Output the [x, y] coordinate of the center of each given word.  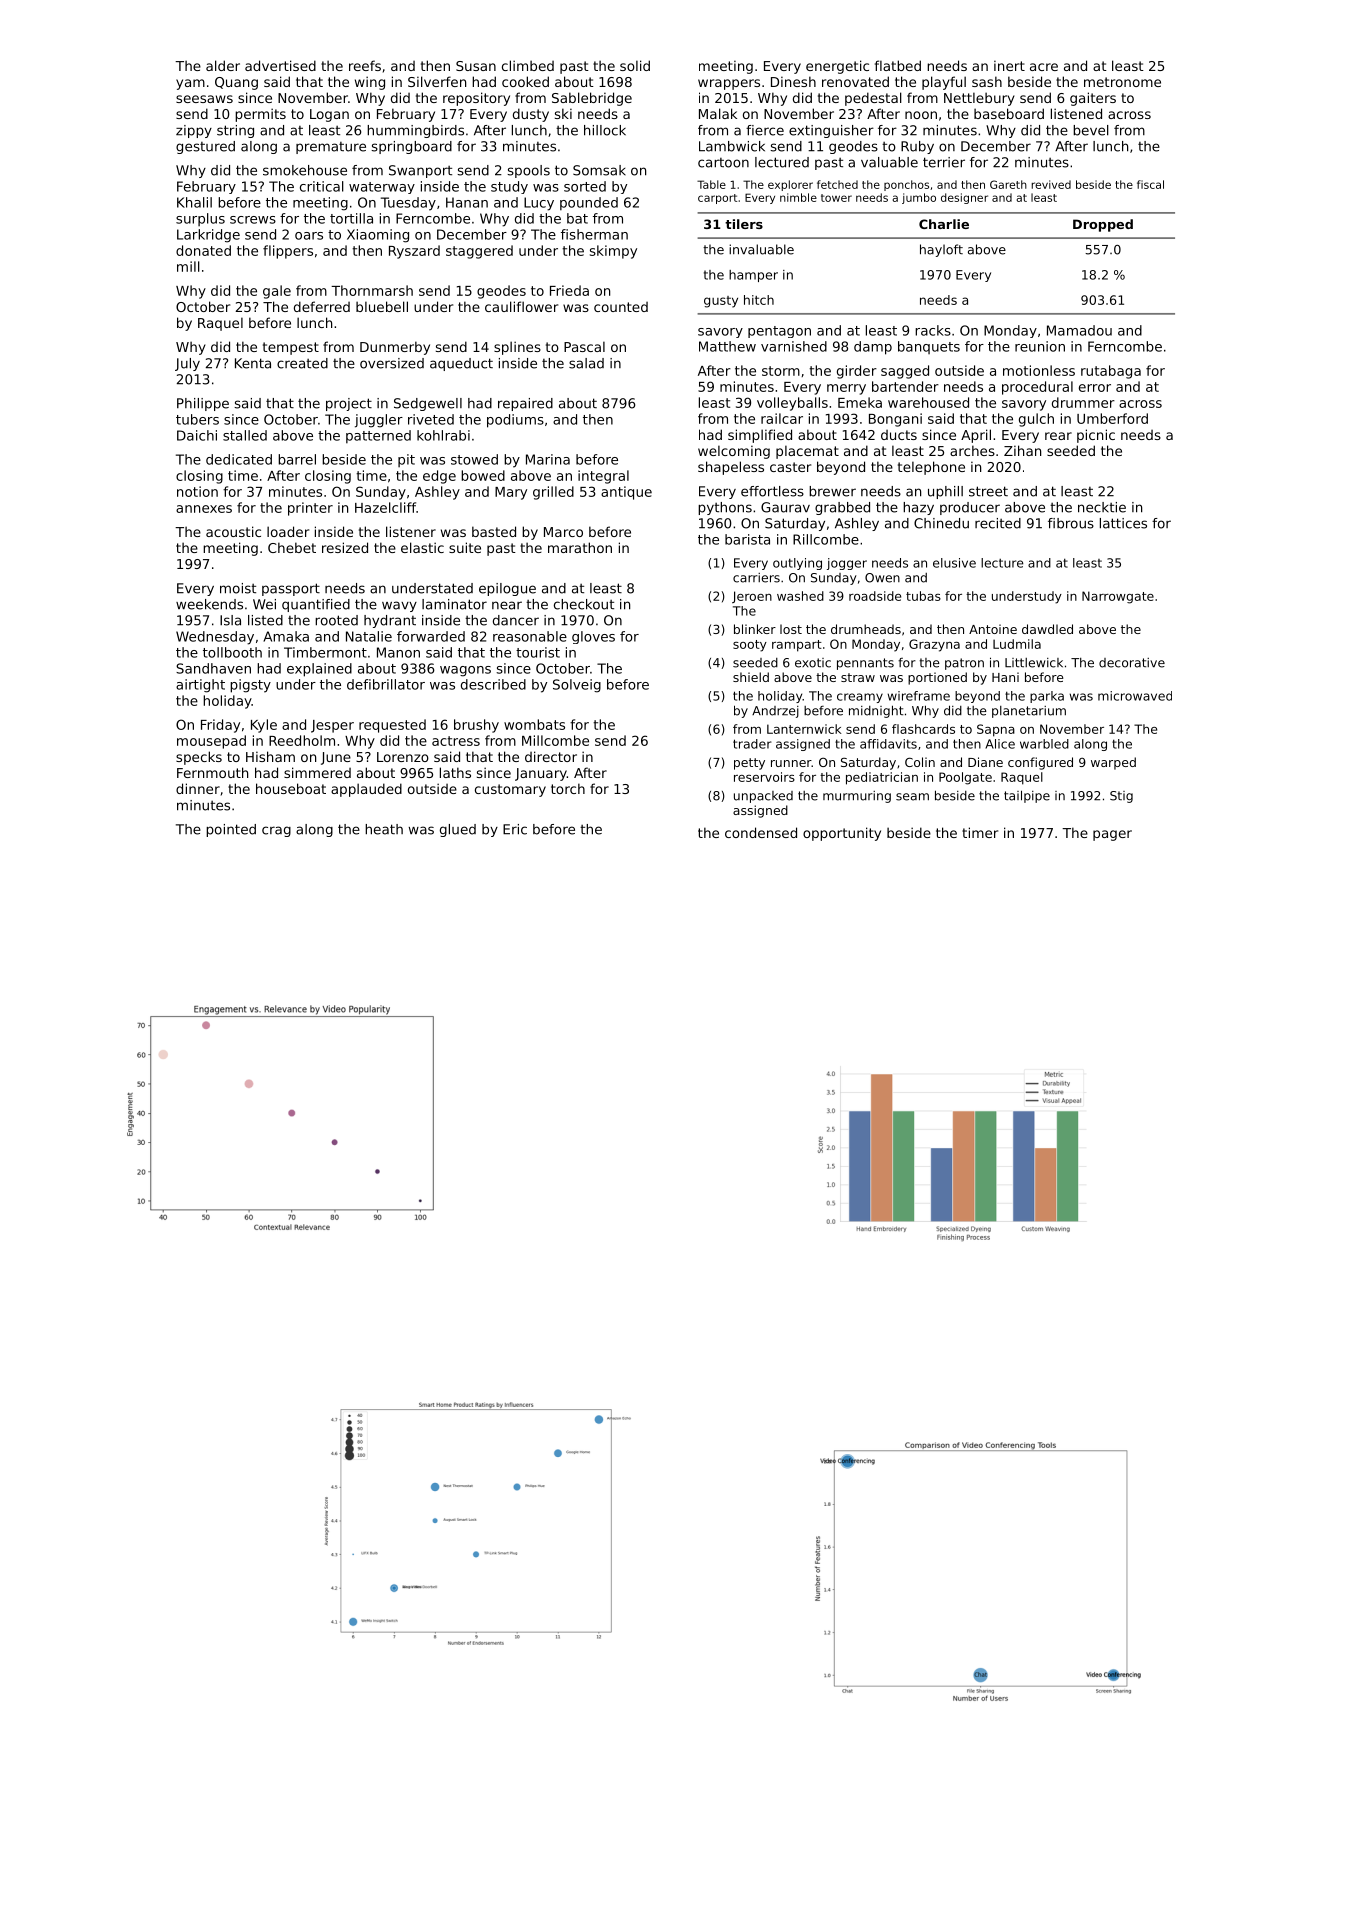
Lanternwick [804, 729]
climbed [528, 65]
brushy [476, 726]
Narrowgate [1118, 597]
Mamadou [1079, 330]
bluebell [382, 306]
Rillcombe [826, 539]
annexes [204, 509]
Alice [1000, 744]
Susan [476, 66]
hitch [759, 300]
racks [933, 330]
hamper [753, 276]
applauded [366, 790]
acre [1044, 67]
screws [253, 220]
